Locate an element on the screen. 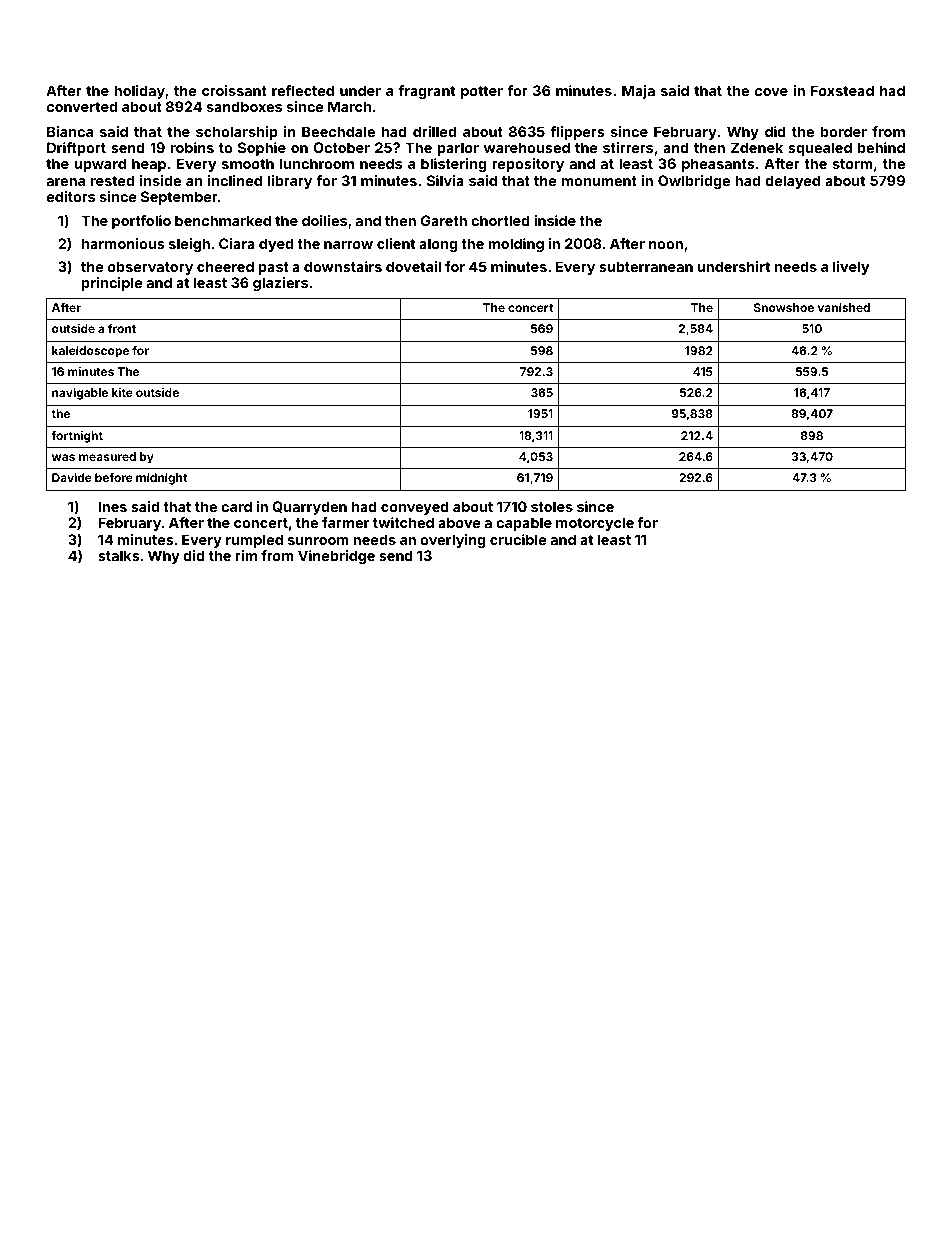 This screenshot has width=952, height=1233. portfolio is located at coordinates (141, 222).
